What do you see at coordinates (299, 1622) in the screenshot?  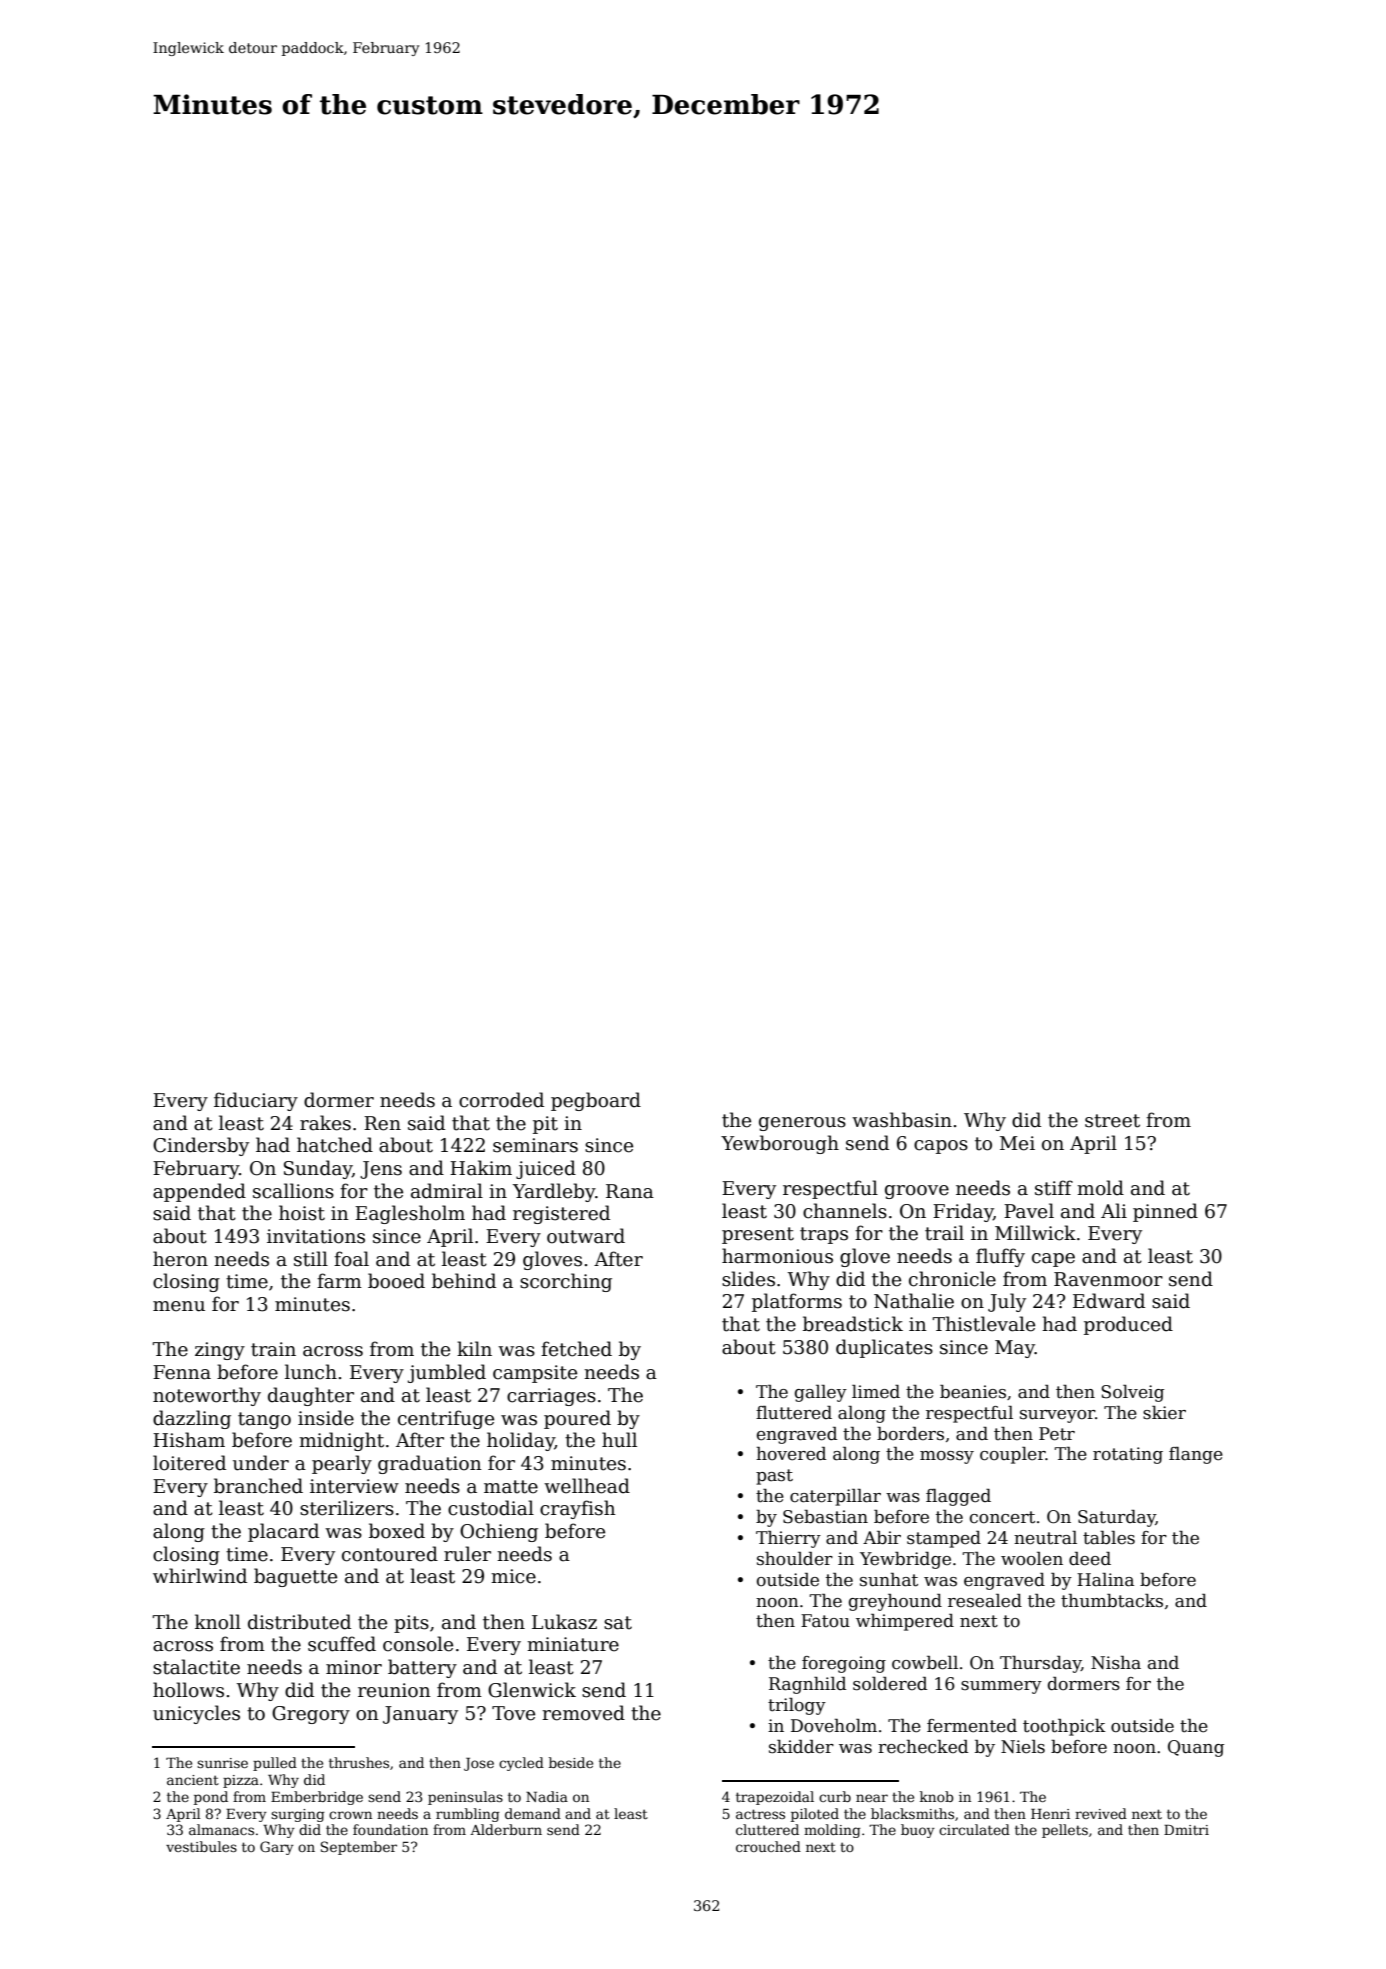 I see `distributed` at bounding box center [299, 1622].
